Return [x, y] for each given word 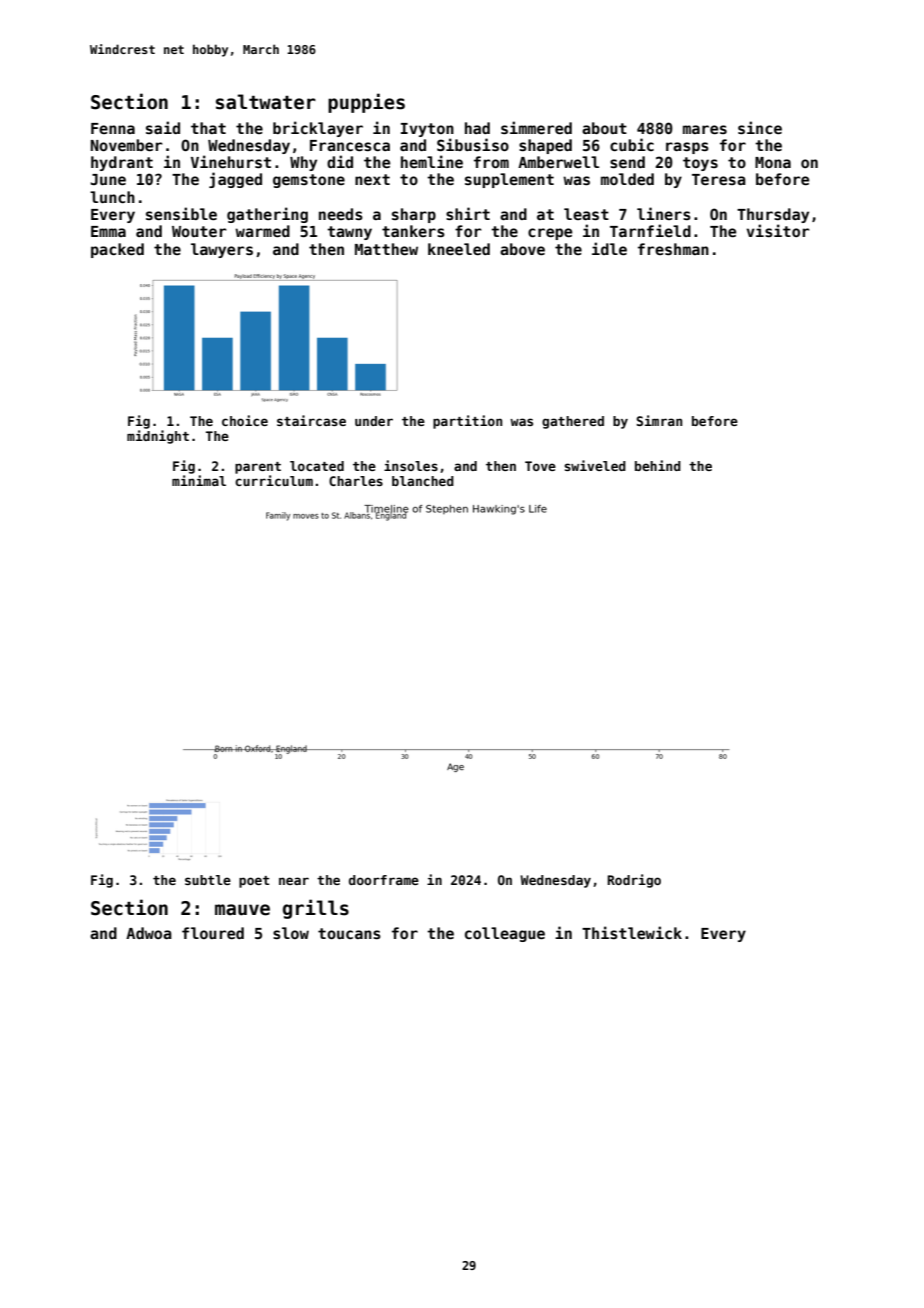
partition [467, 422]
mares [705, 129]
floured [213, 933]
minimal [199, 480]
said [163, 127]
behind [658, 465]
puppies [366, 103]
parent [258, 468]
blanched [423, 481]
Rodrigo [634, 881]
